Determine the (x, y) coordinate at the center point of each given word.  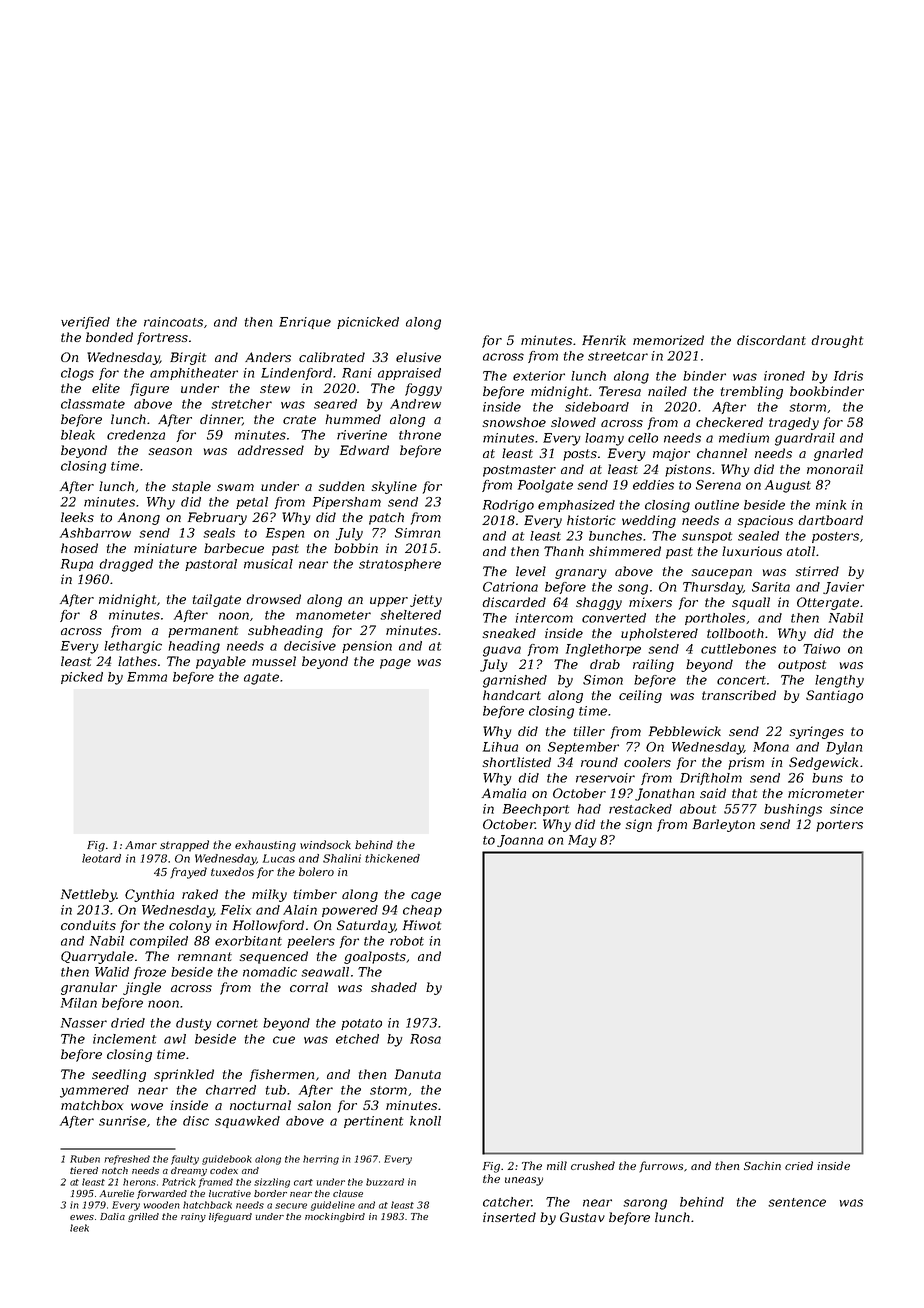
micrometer (826, 793)
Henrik (604, 340)
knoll (425, 1121)
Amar (141, 845)
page (395, 664)
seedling (119, 1075)
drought (837, 341)
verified (85, 323)
